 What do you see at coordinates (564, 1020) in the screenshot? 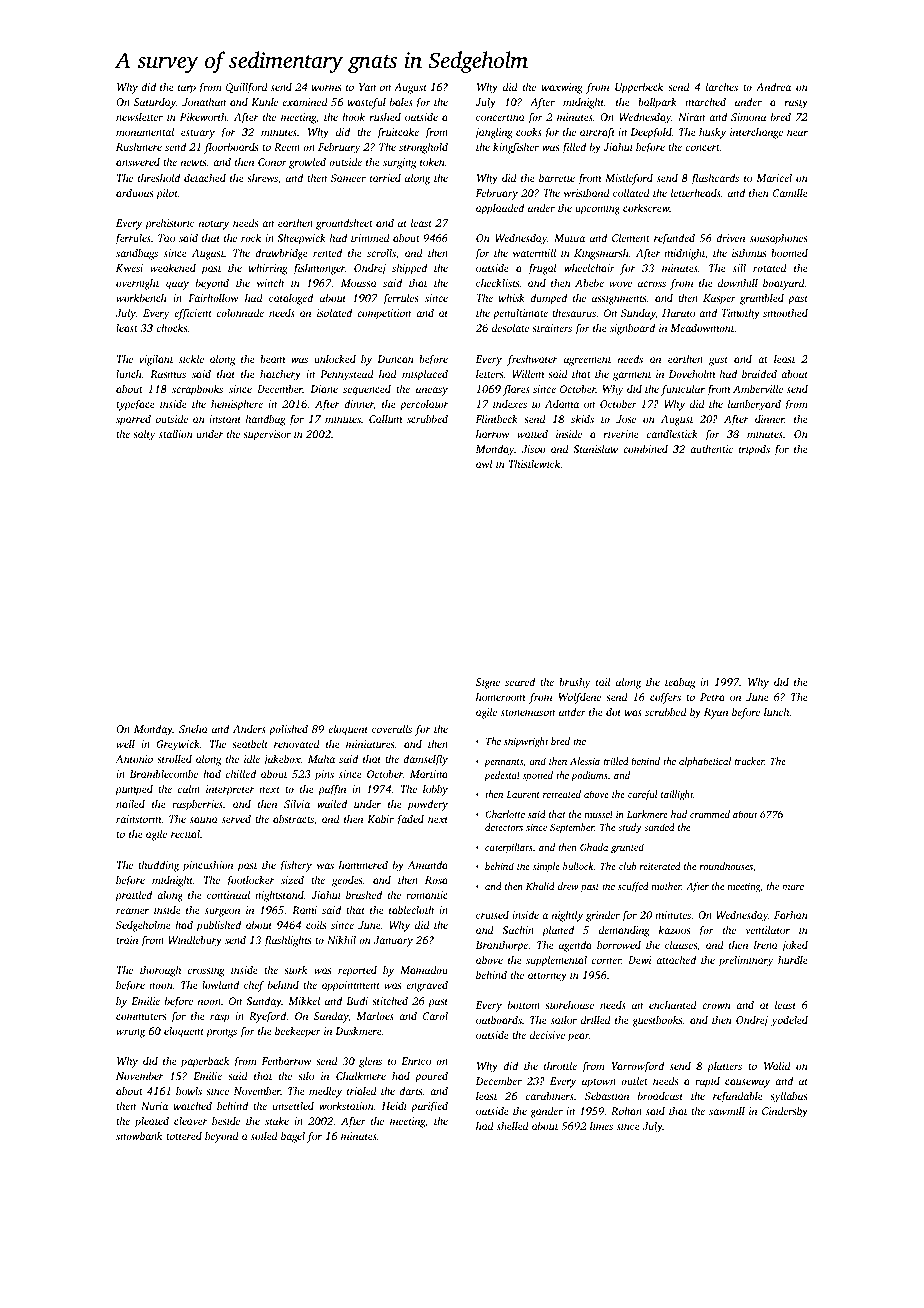
I see `sailor` at bounding box center [564, 1020].
